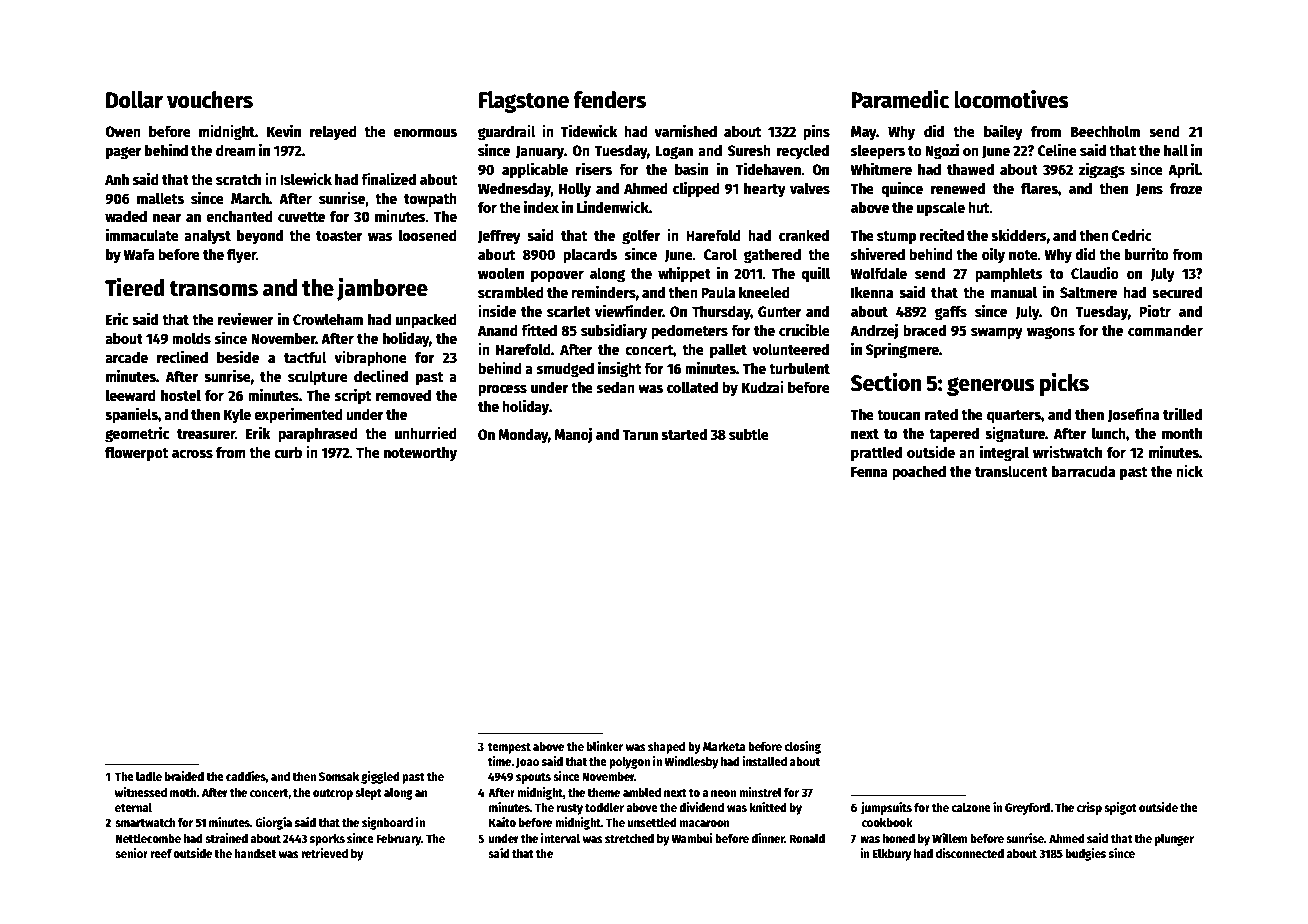 This image has width=1308, height=924. Describe the element at coordinates (149, 776) in the image. I see `ladle` at that location.
